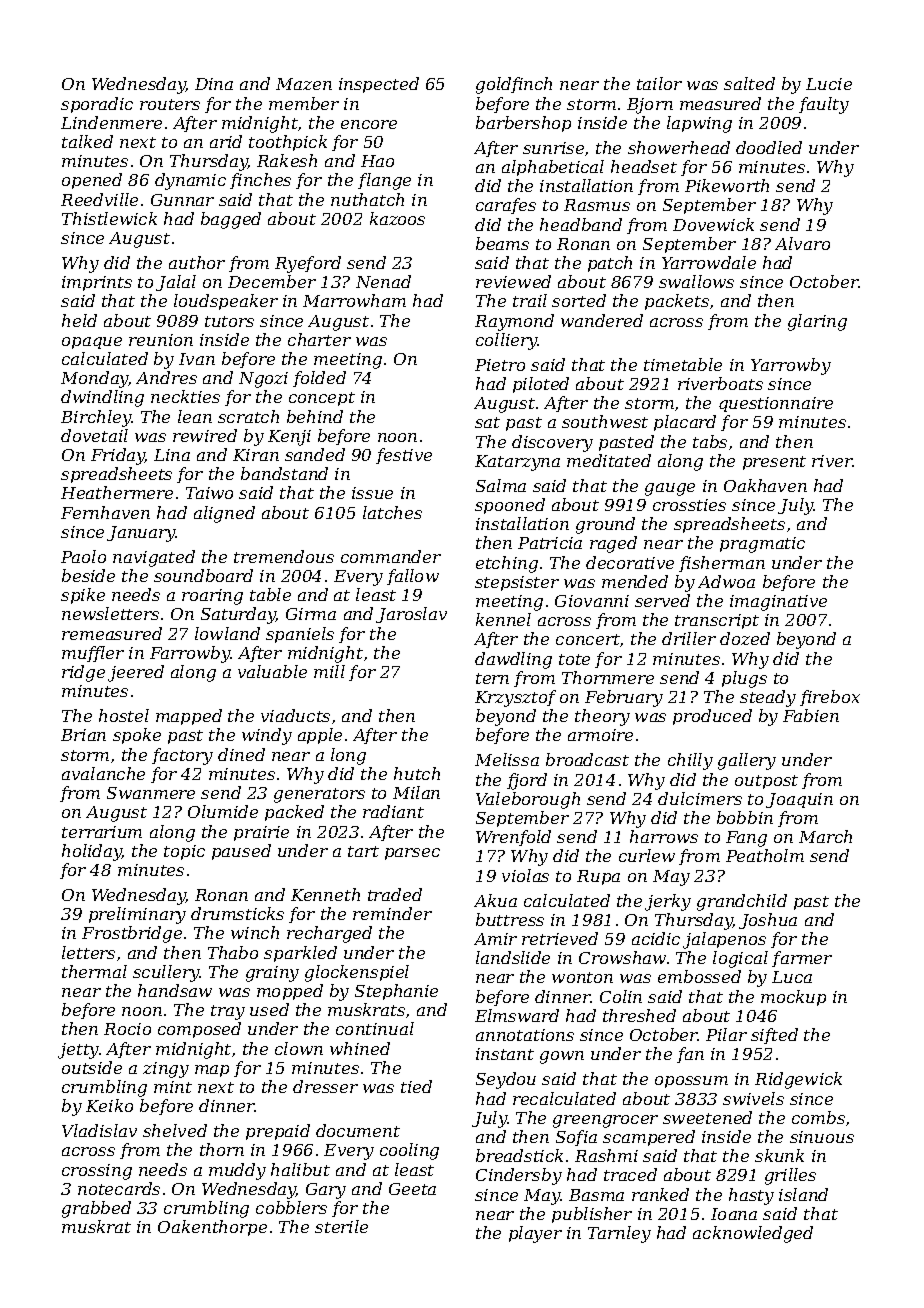  Describe the element at coordinates (83, 735) in the page. I see `Brian` at that location.
